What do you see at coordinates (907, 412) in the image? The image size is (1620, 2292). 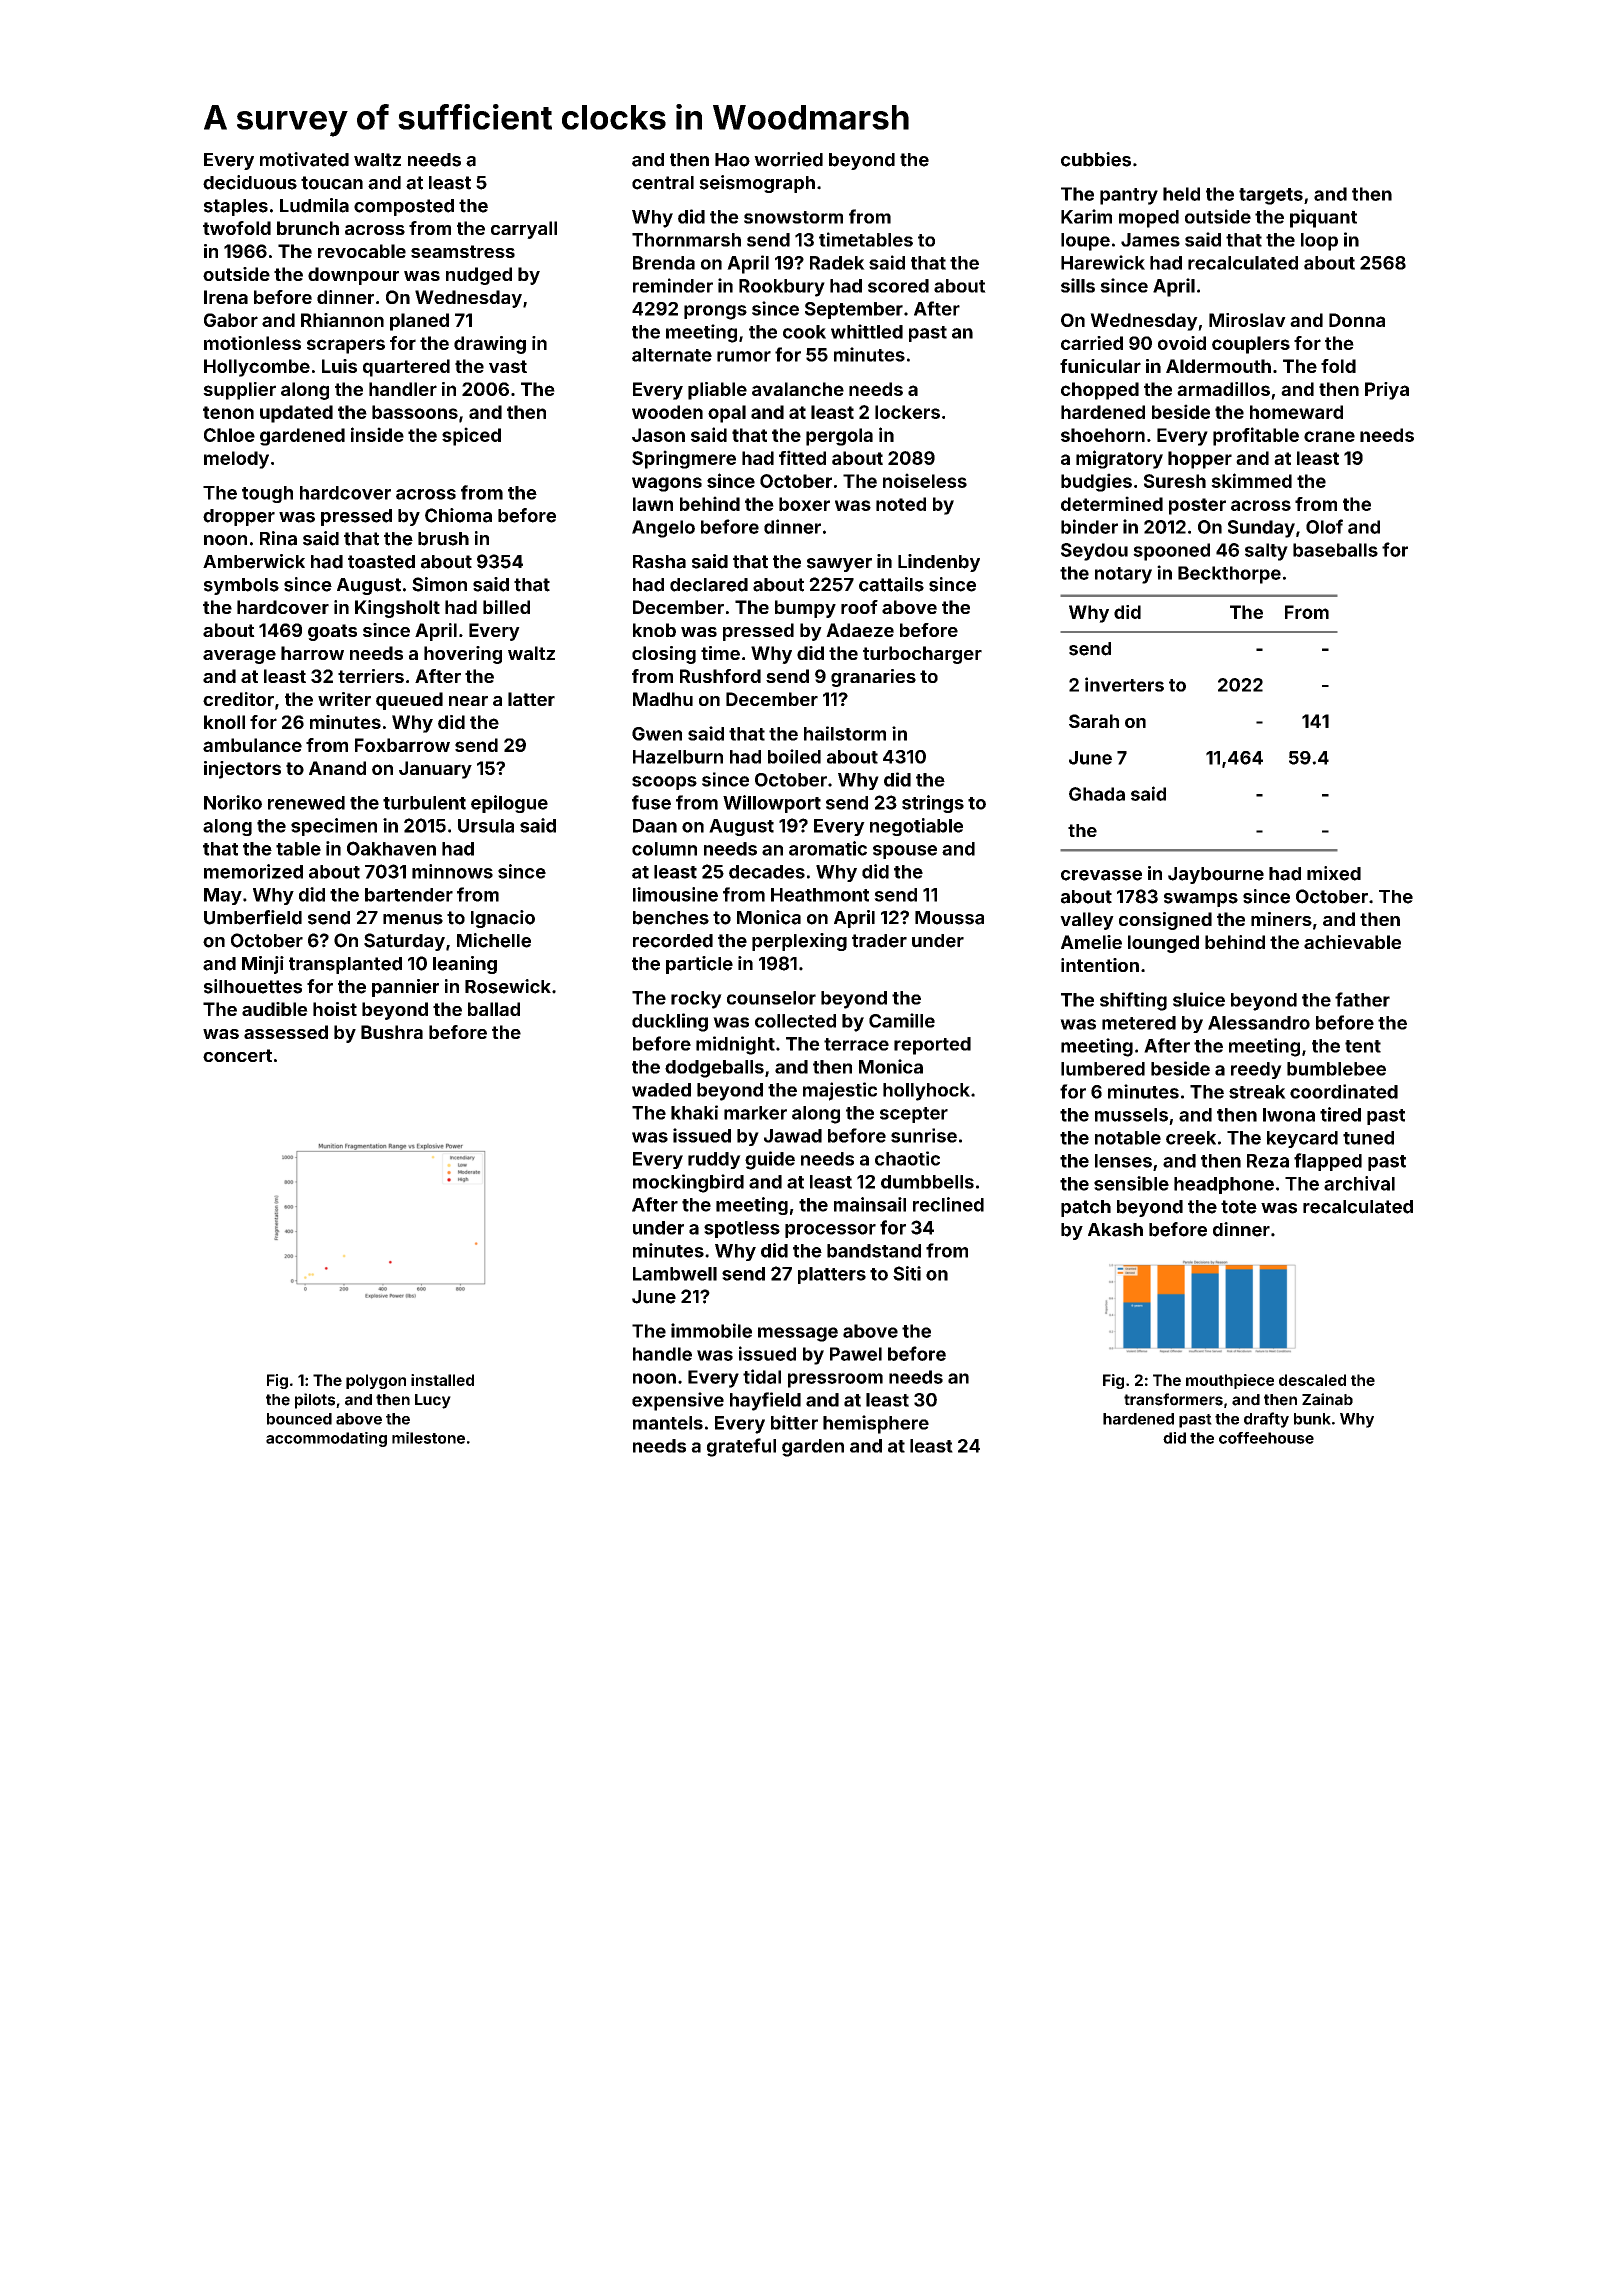 I see `lockers` at bounding box center [907, 412].
